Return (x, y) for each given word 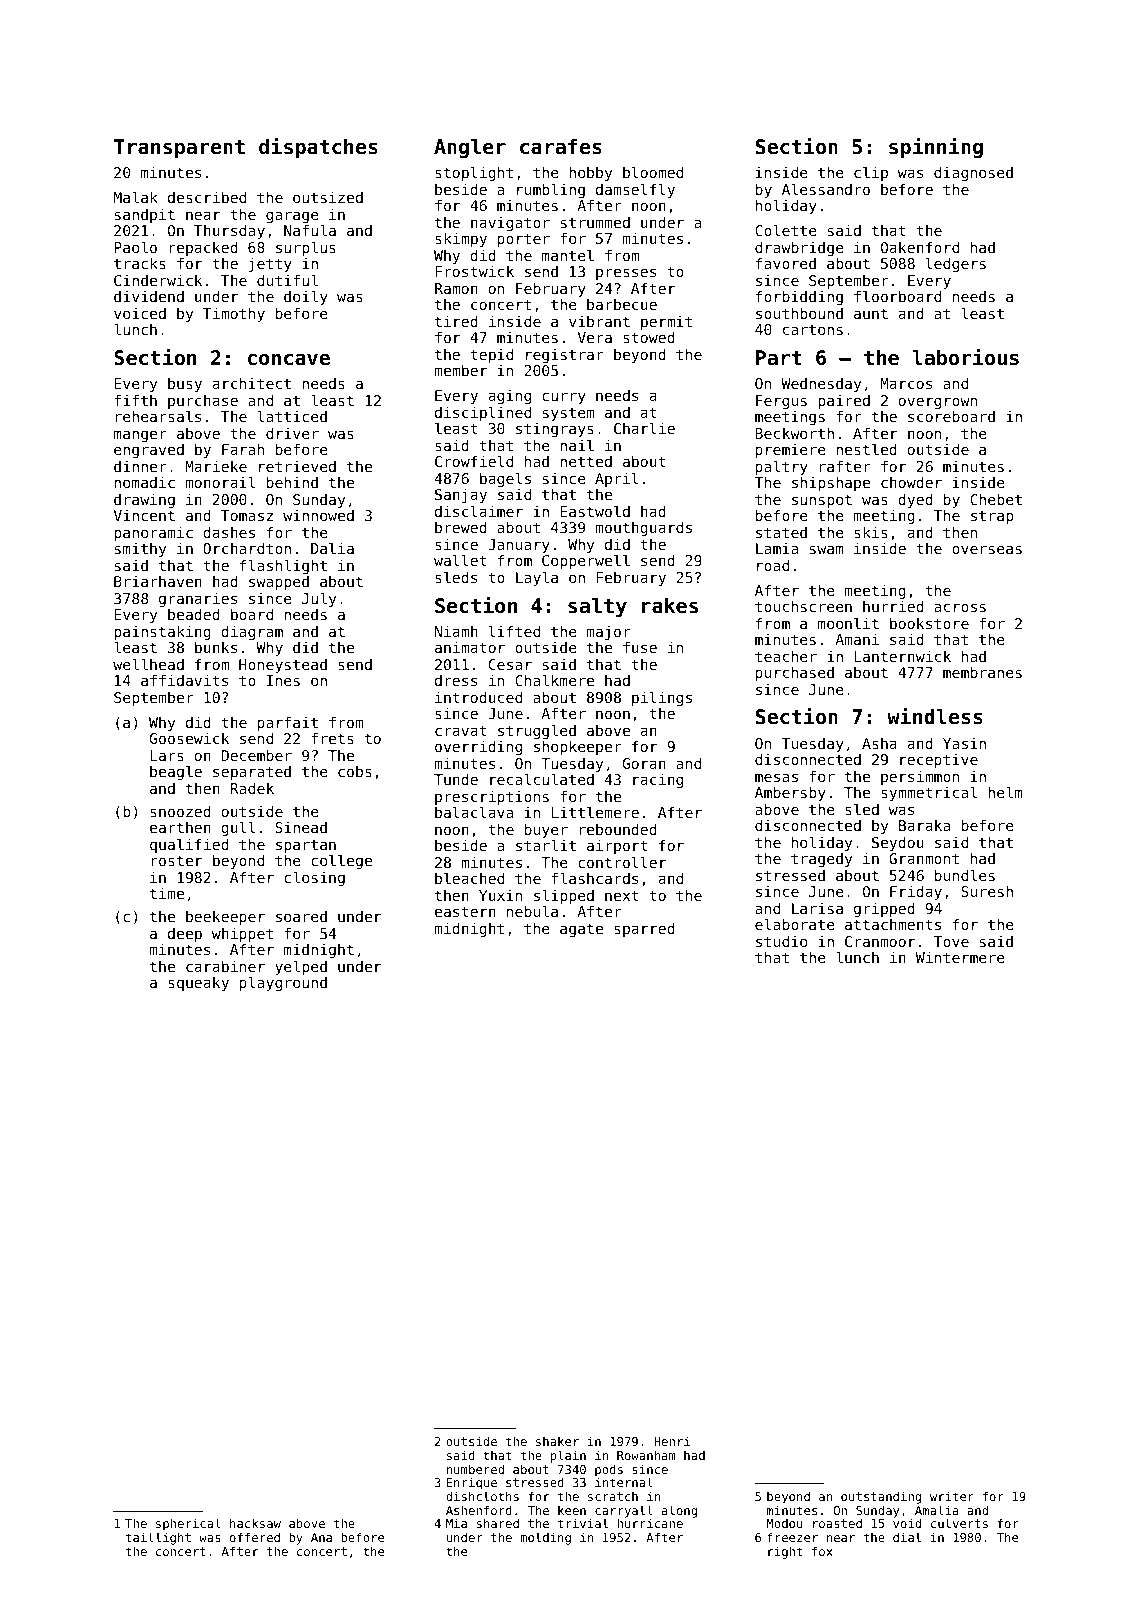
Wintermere (960, 957)
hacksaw (255, 1523)
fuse (640, 647)
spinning (936, 147)
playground (283, 983)
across (960, 607)
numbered (475, 1469)
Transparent (179, 148)
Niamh (456, 631)
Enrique (472, 1483)
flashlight (283, 566)
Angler (470, 148)
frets (332, 738)
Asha (879, 743)
